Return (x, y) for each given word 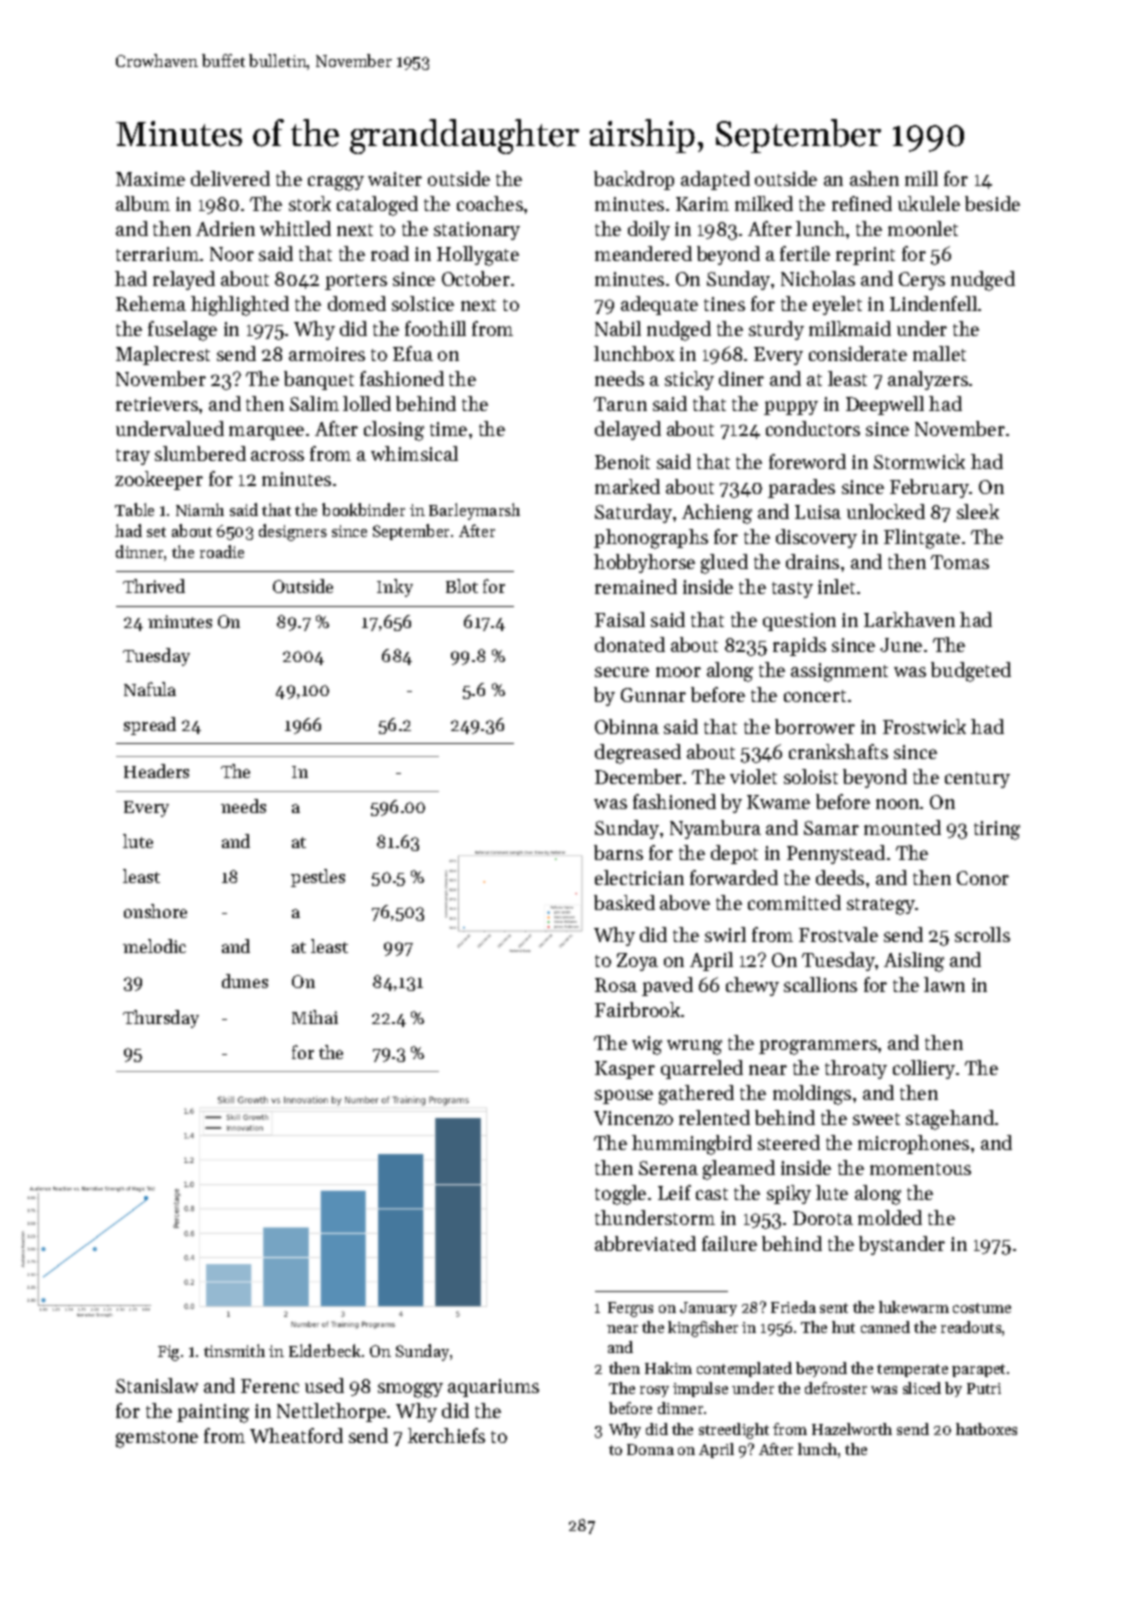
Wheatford (296, 1435)
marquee (266, 433)
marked (627, 486)
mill (921, 178)
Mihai (315, 1017)
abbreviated (645, 1243)
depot (734, 854)
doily (649, 230)
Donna (650, 1449)
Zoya (637, 962)
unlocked (886, 511)
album (143, 203)
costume (982, 1308)
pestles (318, 878)
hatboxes (986, 1429)
